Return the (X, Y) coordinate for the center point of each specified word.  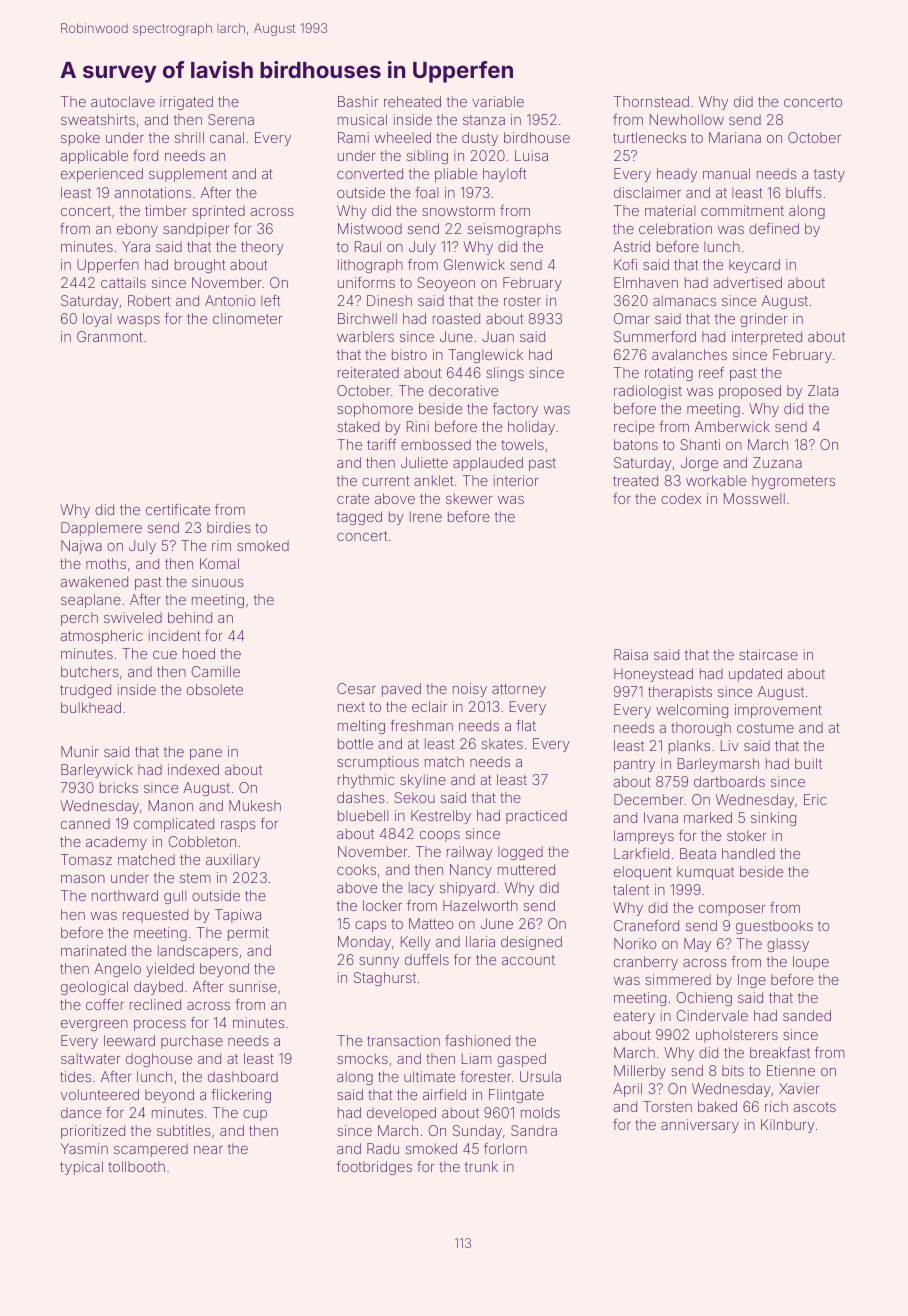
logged (520, 853)
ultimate (429, 1076)
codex (681, 498)
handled (748, 853)
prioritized (93, 1132)
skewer (469, 498)
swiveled (133, 617)
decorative (463, 390)
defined (774, 228)
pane (206, 754)
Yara (136, 246)
